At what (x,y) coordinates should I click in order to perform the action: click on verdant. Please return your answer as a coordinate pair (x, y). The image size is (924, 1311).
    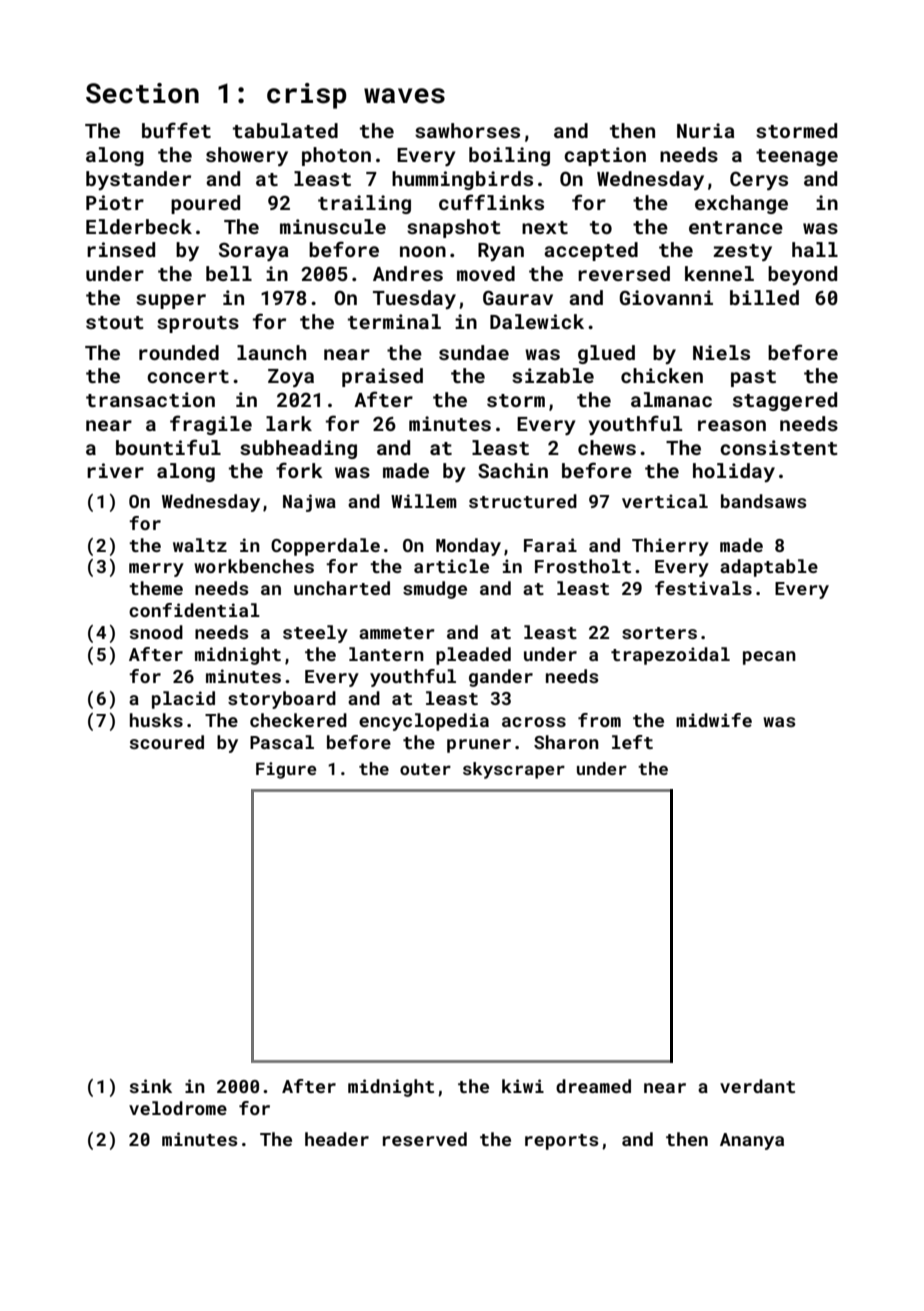
    Looking at the image, I should click on (757, 1086).
